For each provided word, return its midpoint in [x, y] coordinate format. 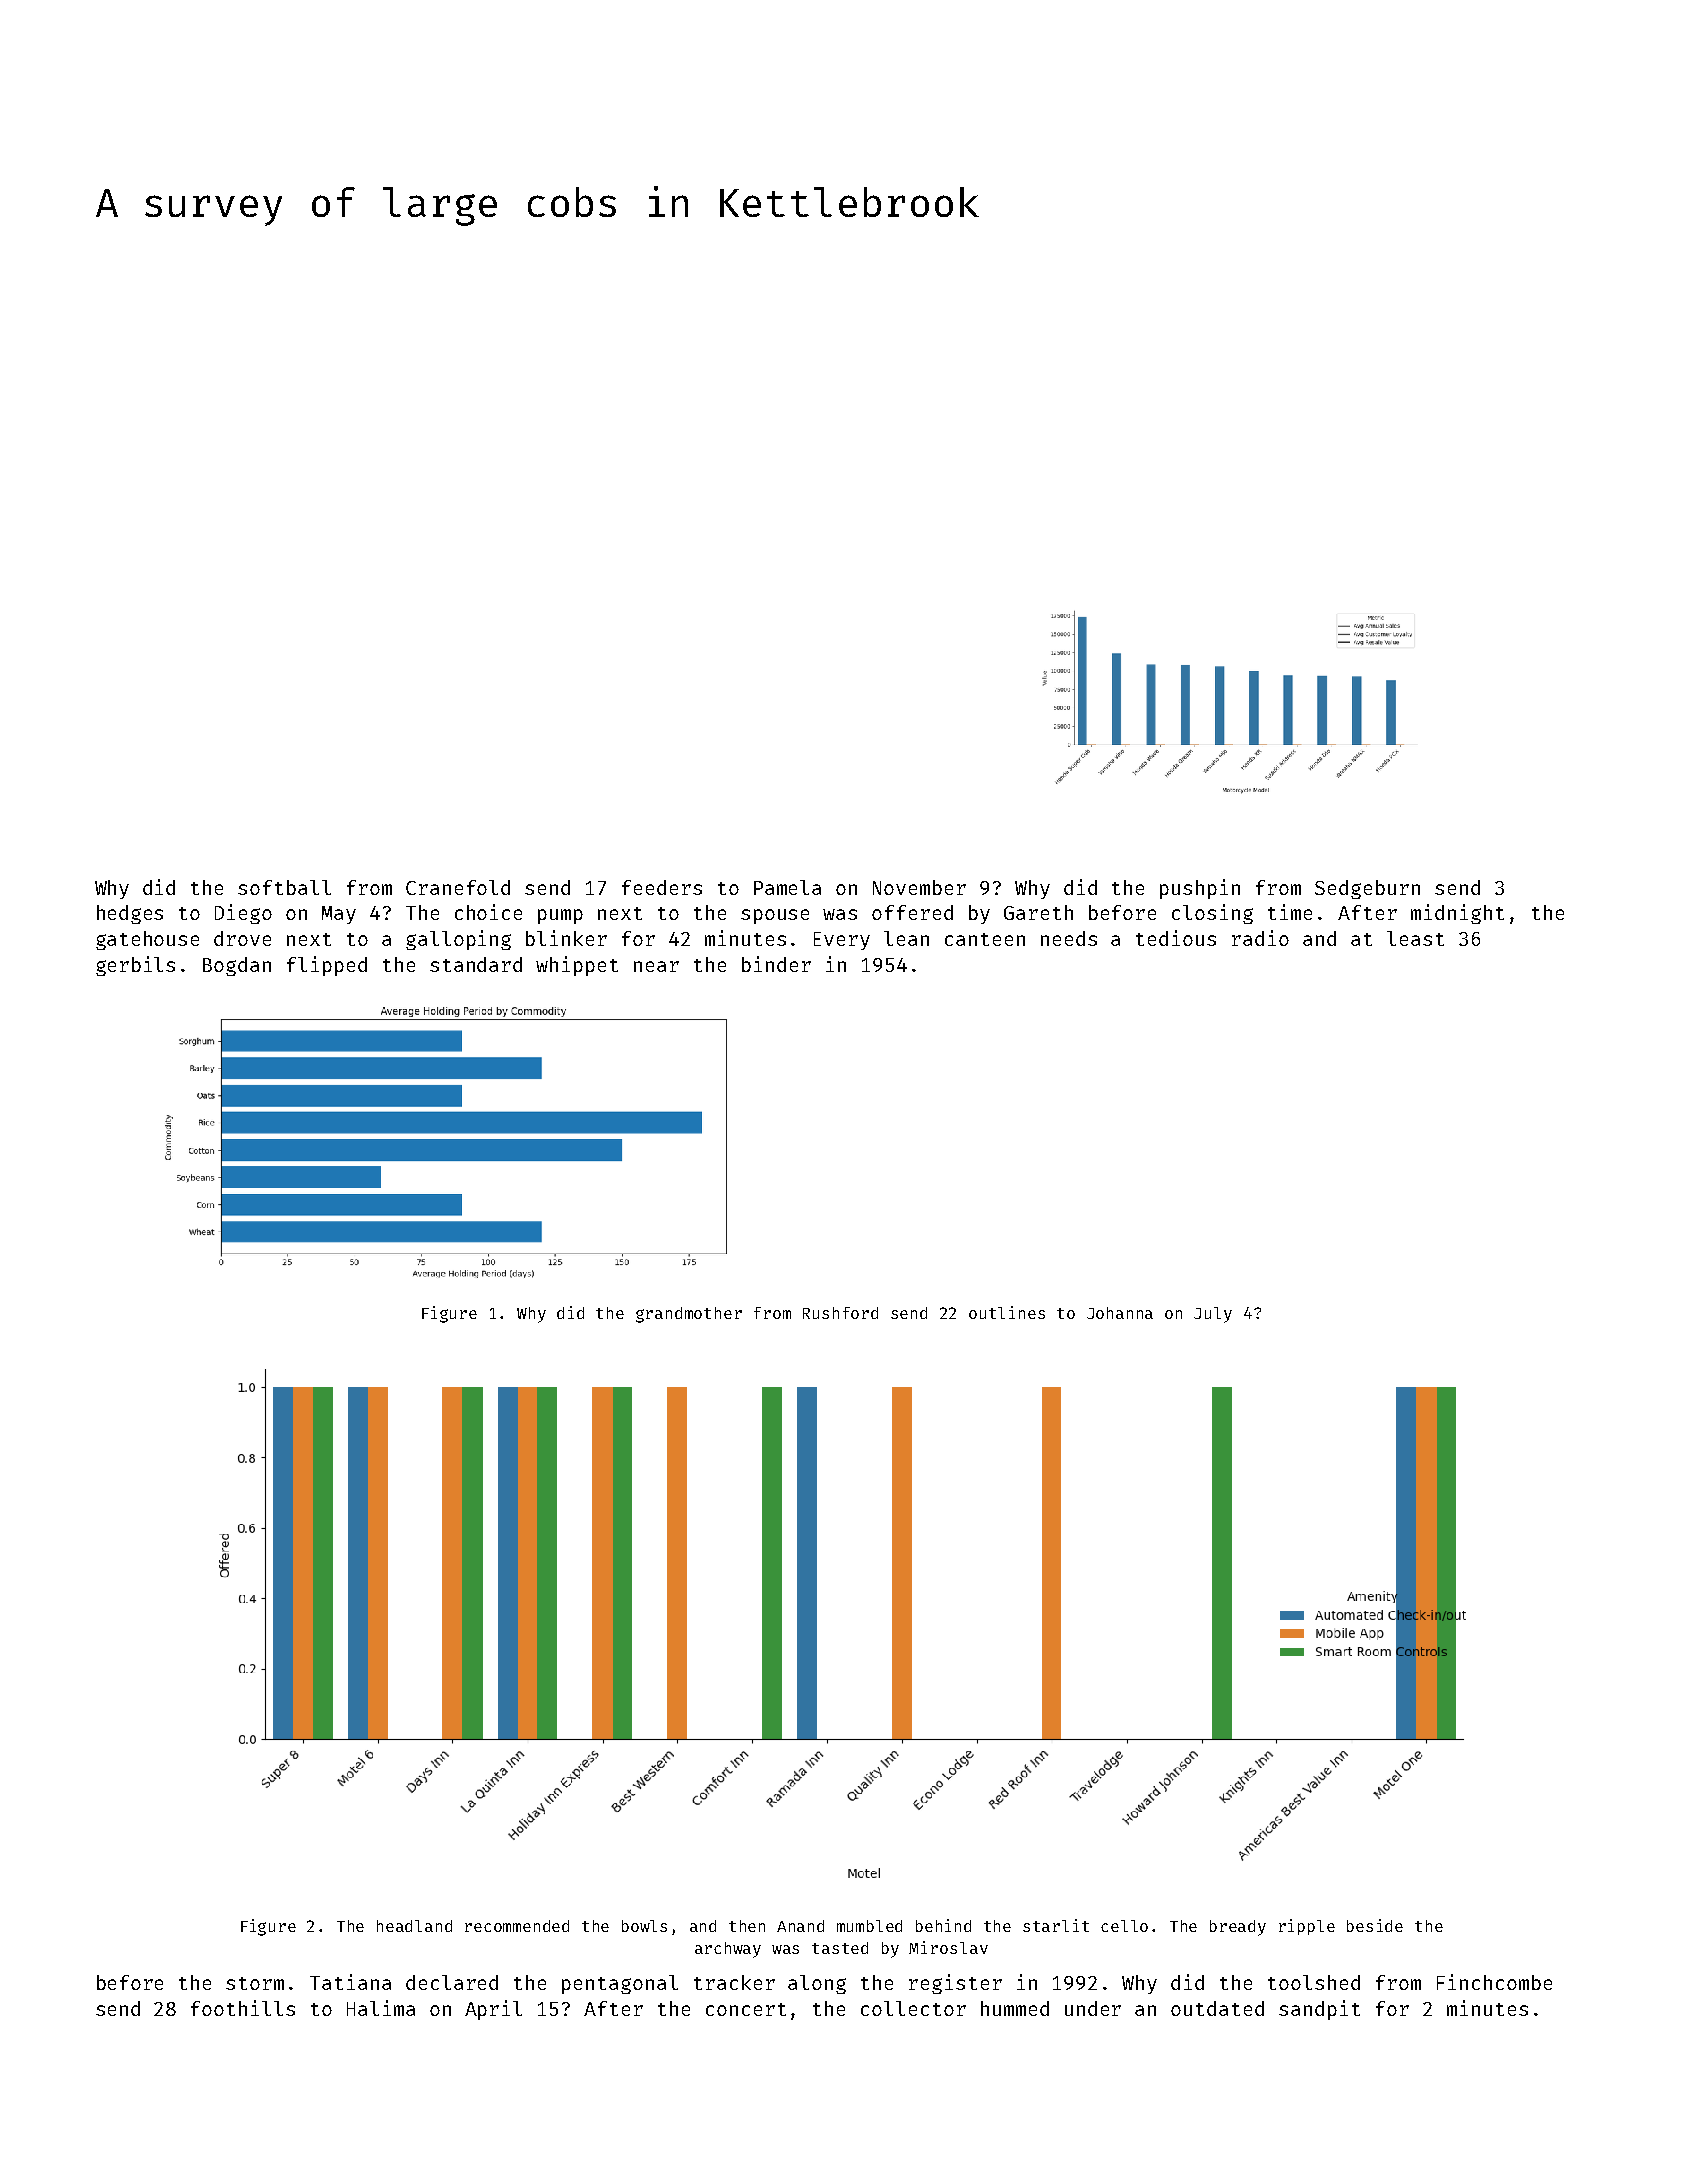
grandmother [689, 1315]
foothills [243, 2008]
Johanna [1120, 1313]
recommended [517, 1926]
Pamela [787, 887]
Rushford [840, 1313]
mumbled [869, 1926]
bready [1238, 1928]
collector [913, 2008]
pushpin [1200, 889]
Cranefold [458, 887]
